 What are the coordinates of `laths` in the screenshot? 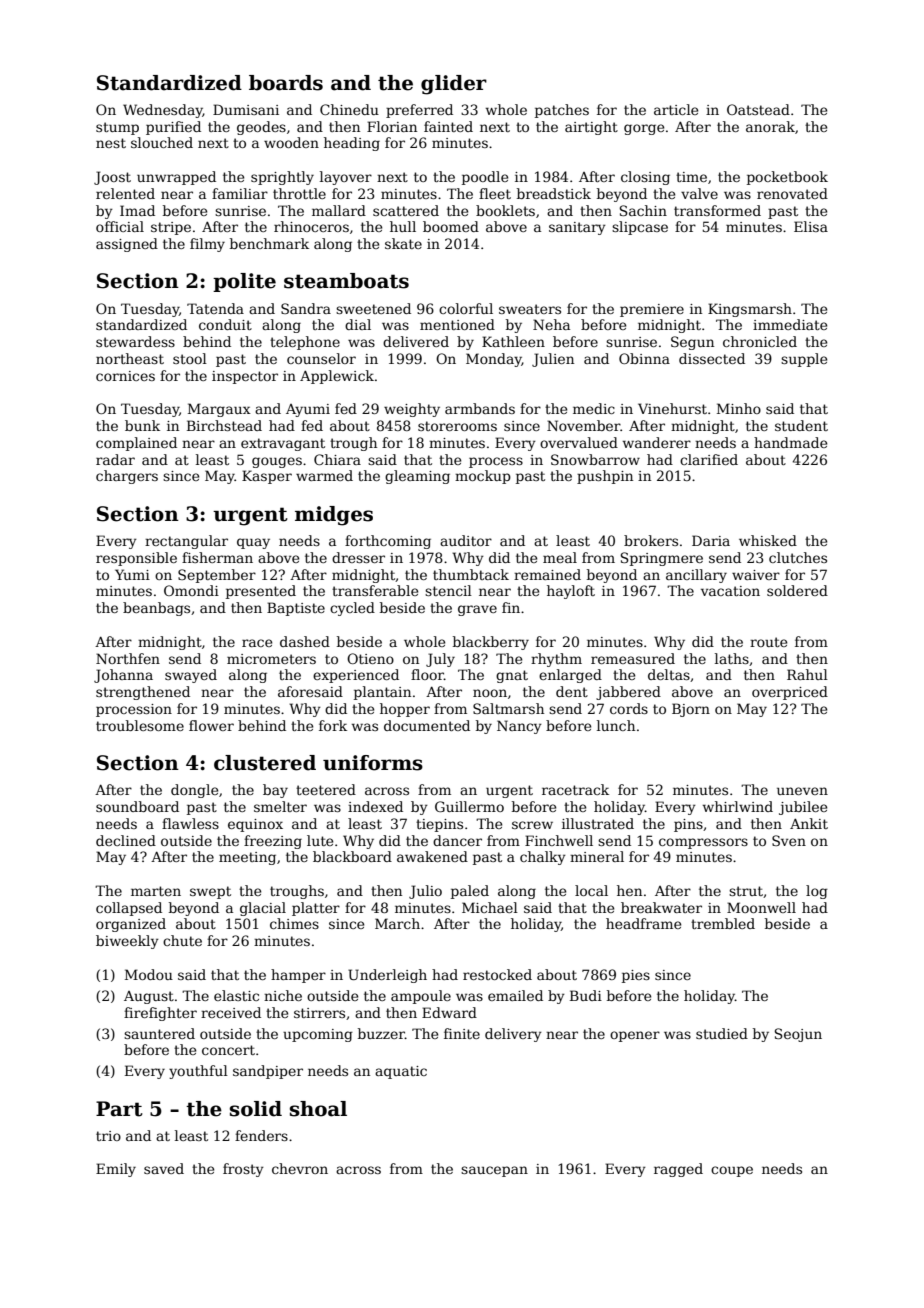 It's located at (732, 658).
